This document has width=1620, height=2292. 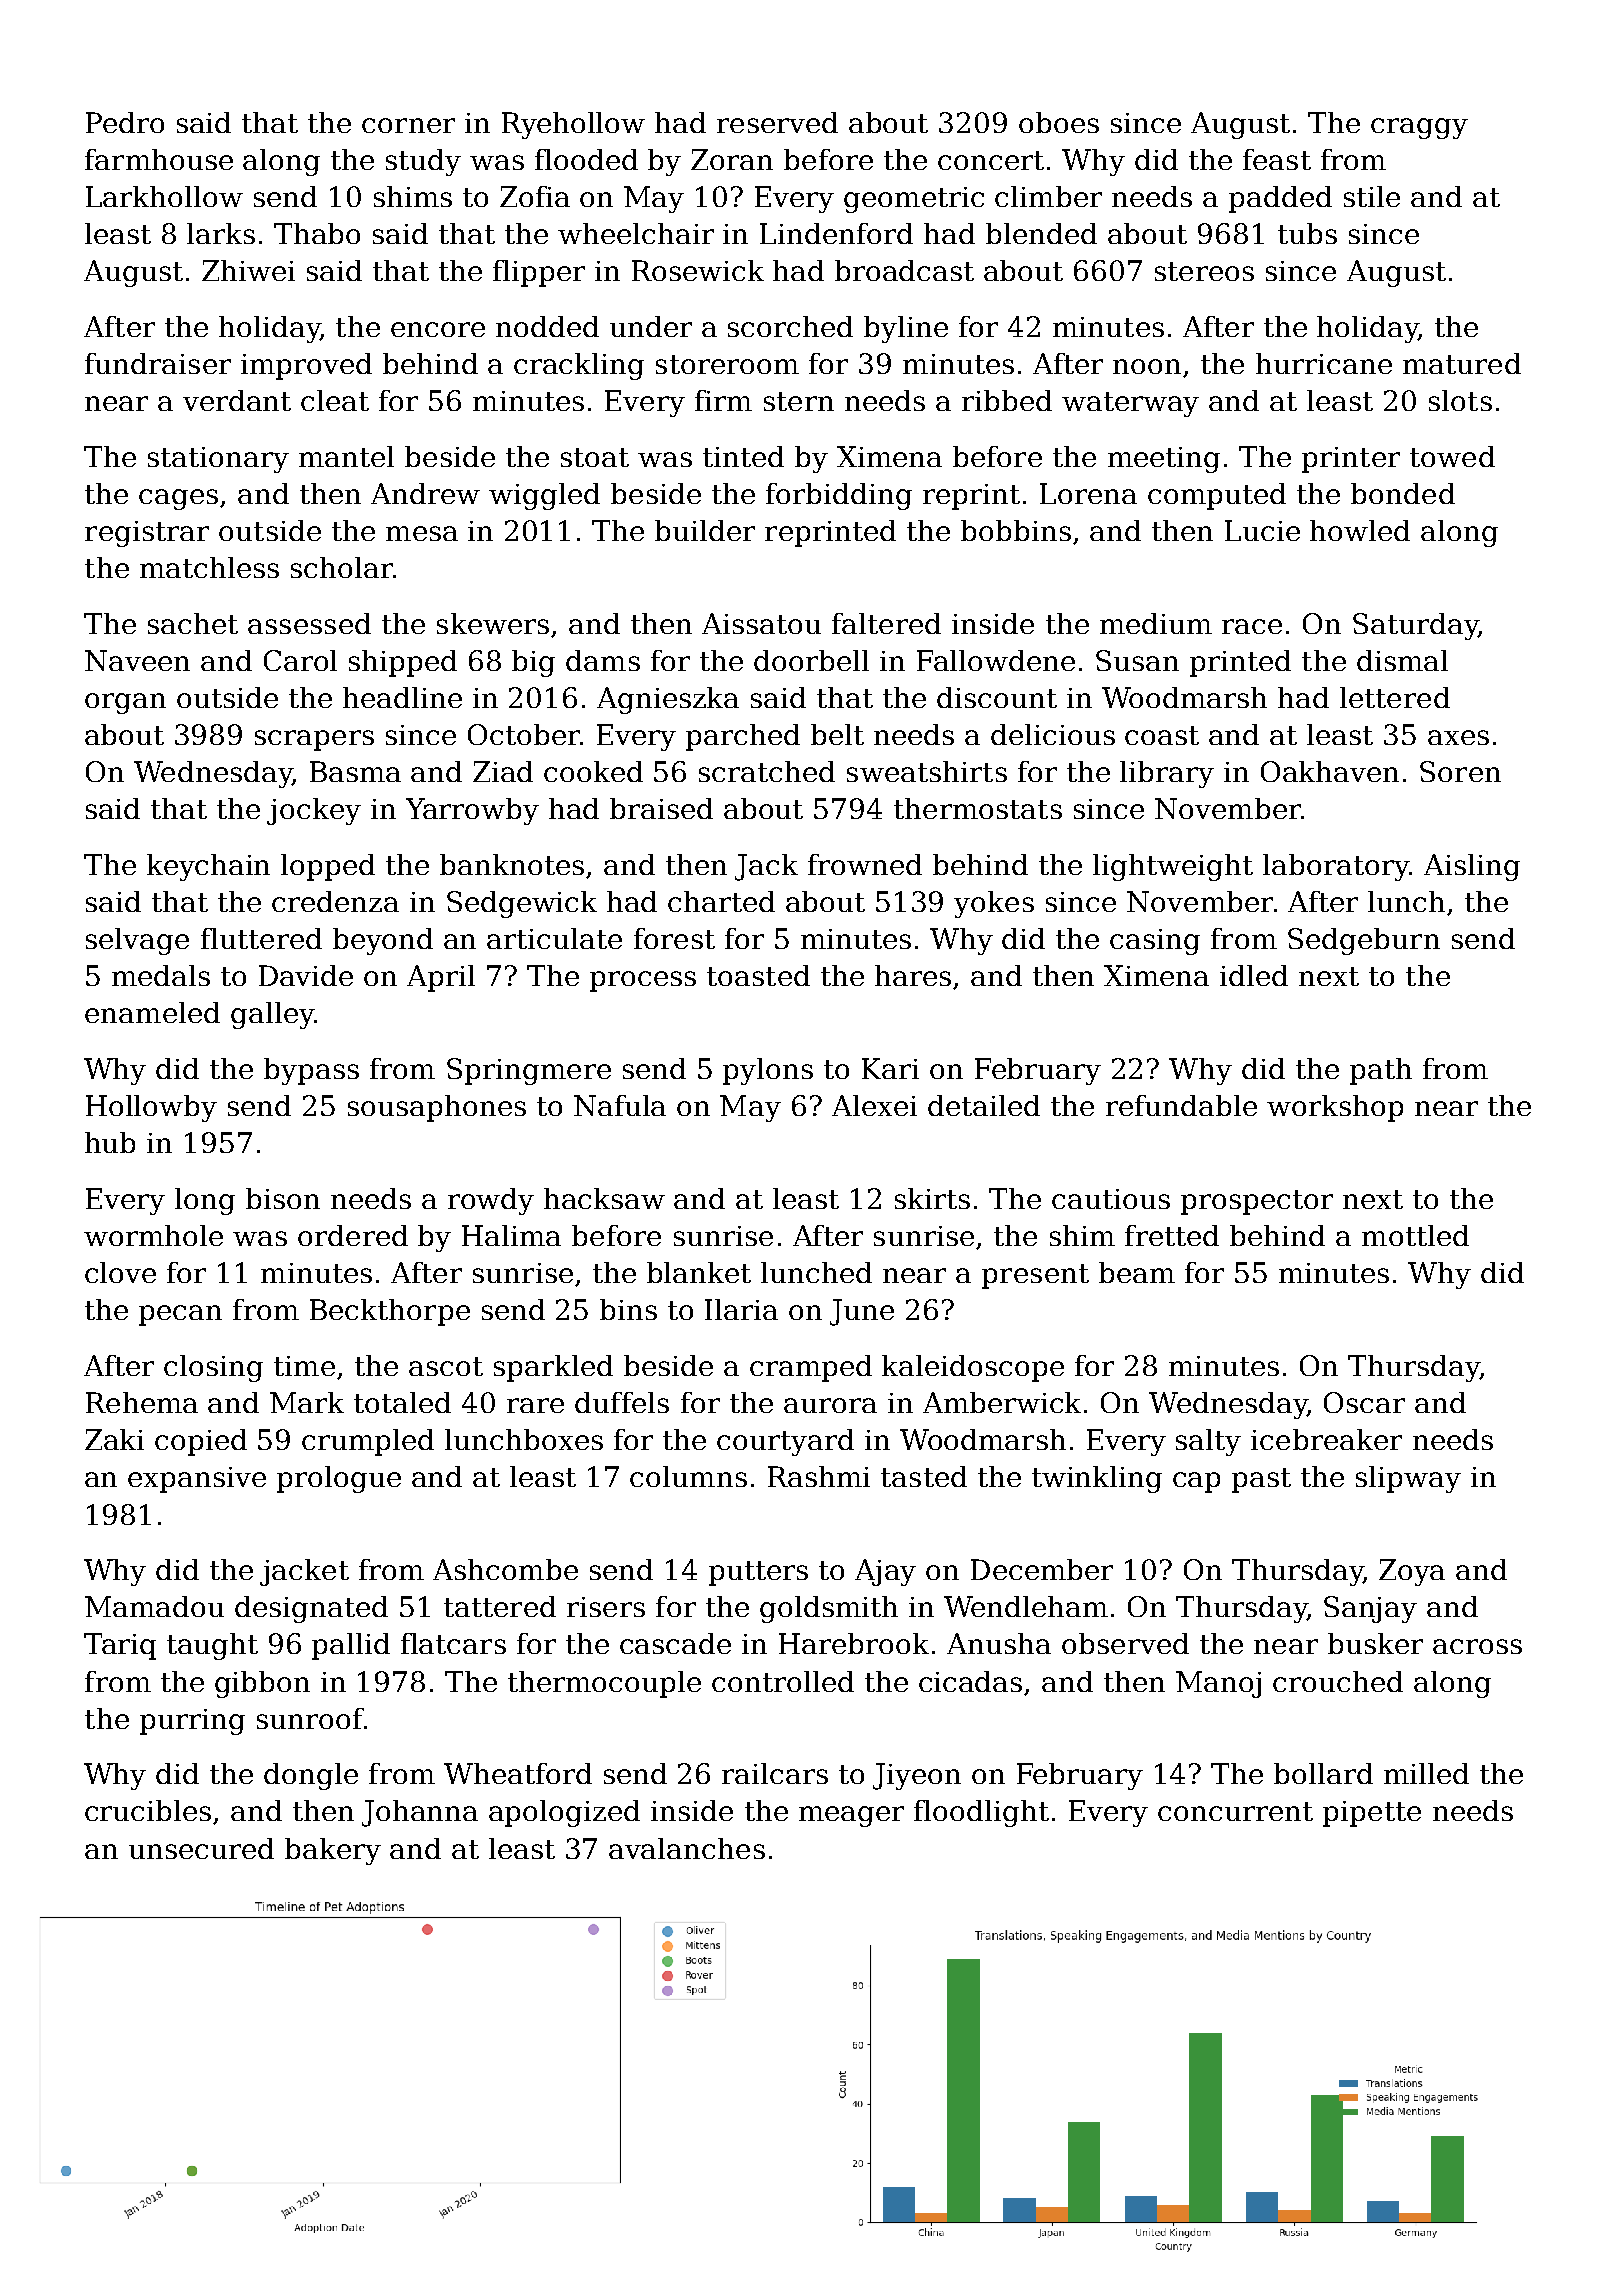 I want to click on Ryehollow, so click(x=573, y=125).
